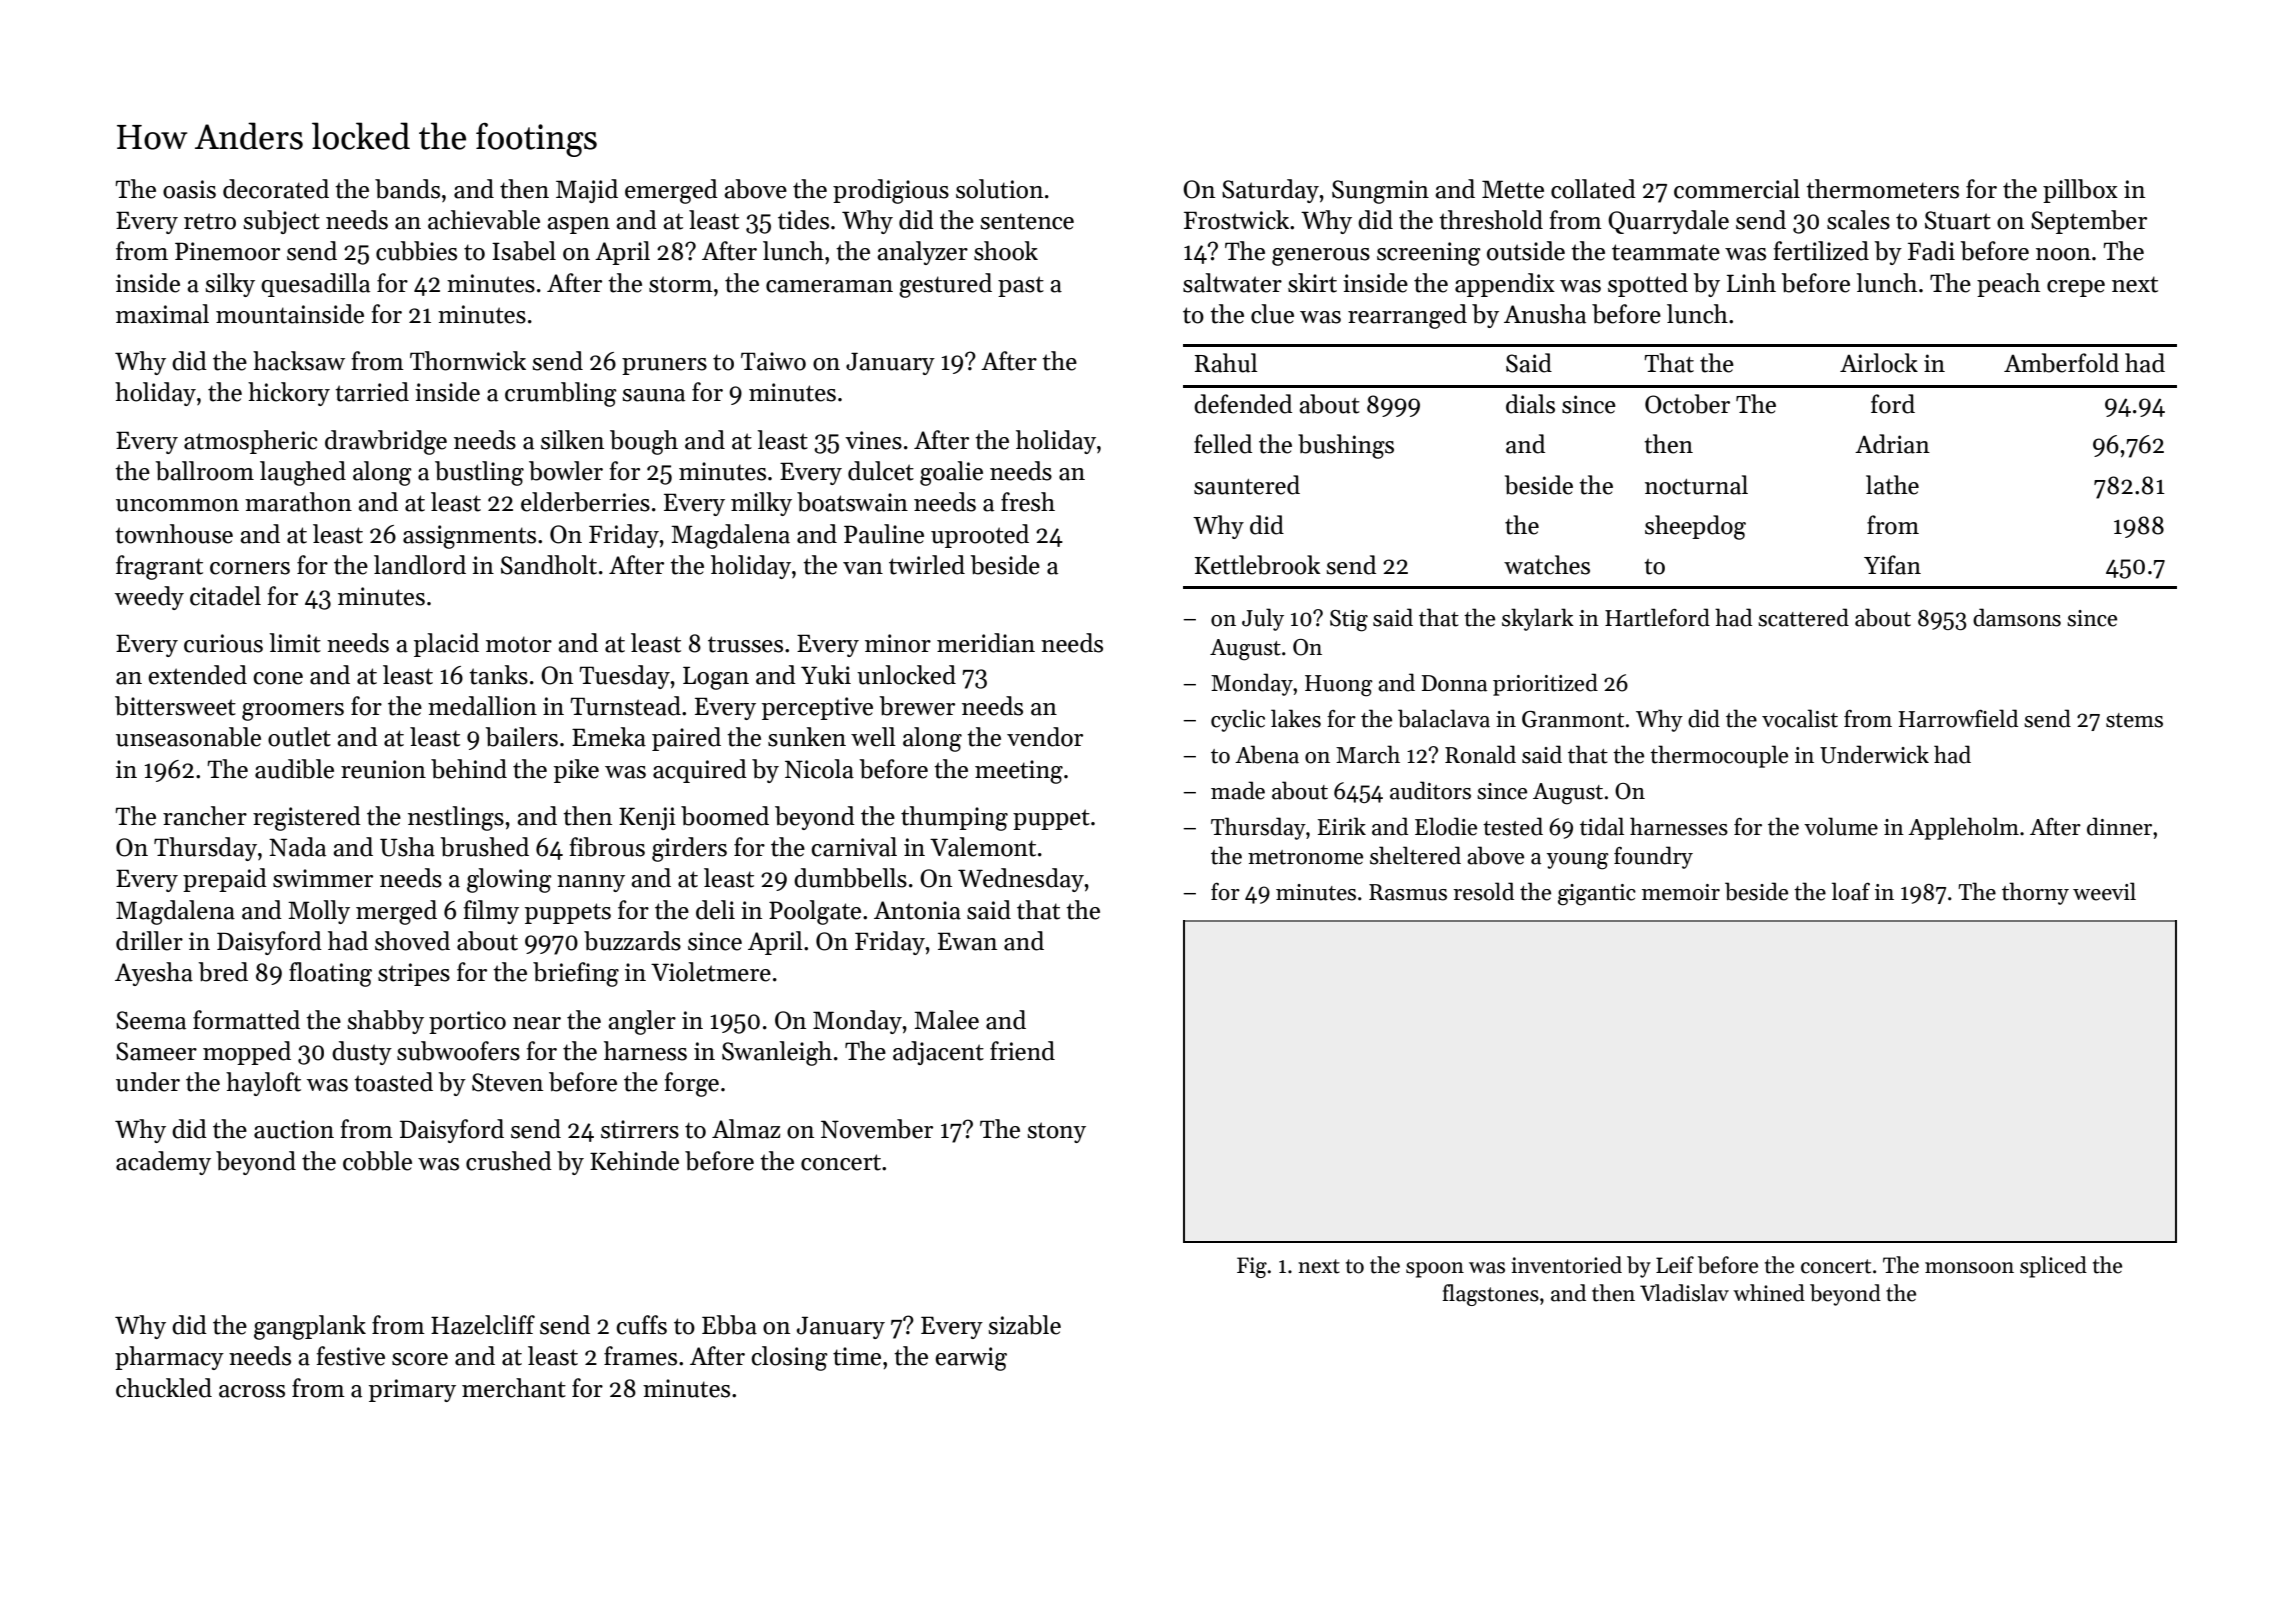  Describe the element at coordinates (1892, 485) in the screenshot. I see `lathe` at that location.
